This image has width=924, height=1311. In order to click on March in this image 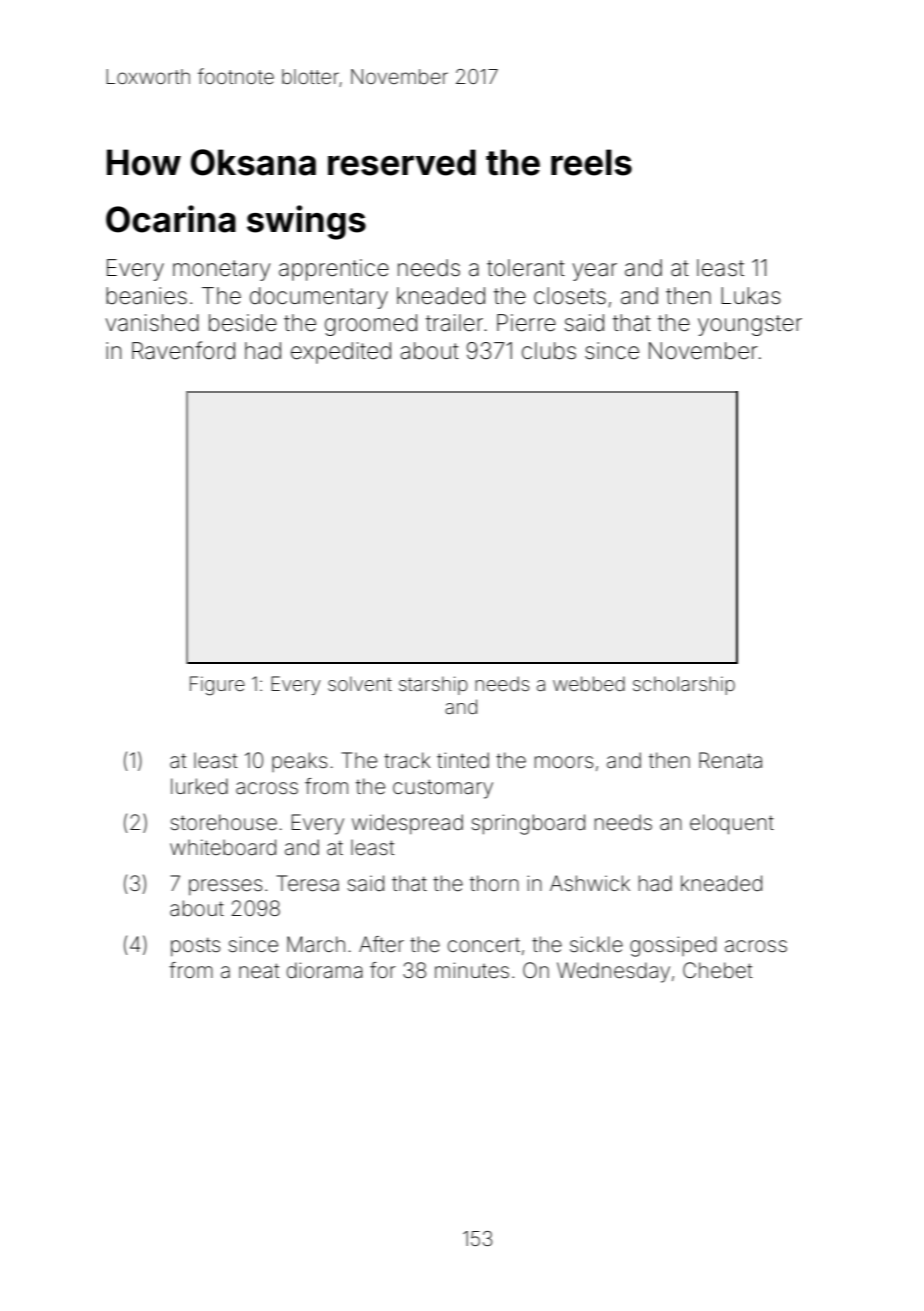, I will do `click(316, 944)`.
